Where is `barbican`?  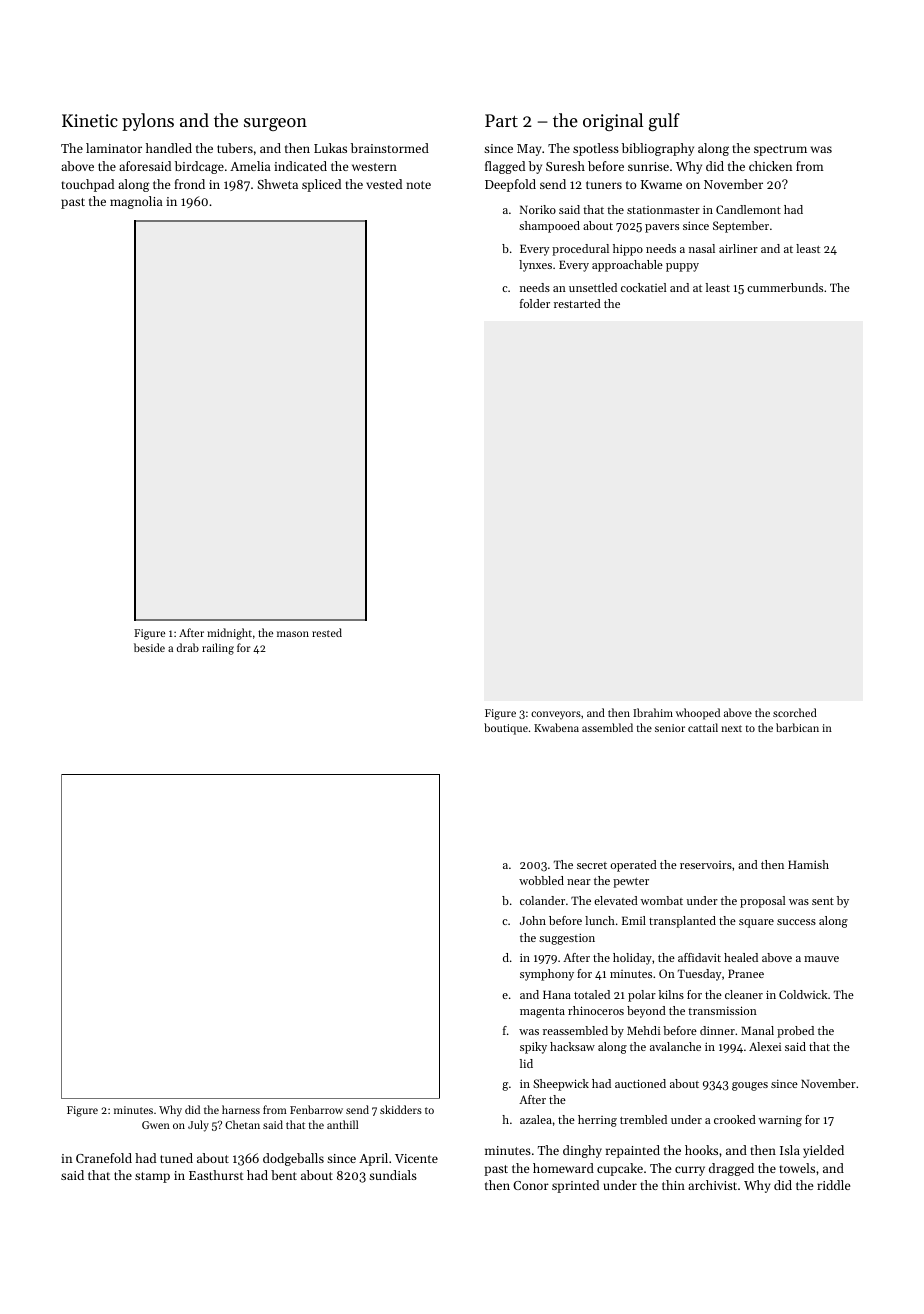 barbican is located at coordinates (797, 727).
